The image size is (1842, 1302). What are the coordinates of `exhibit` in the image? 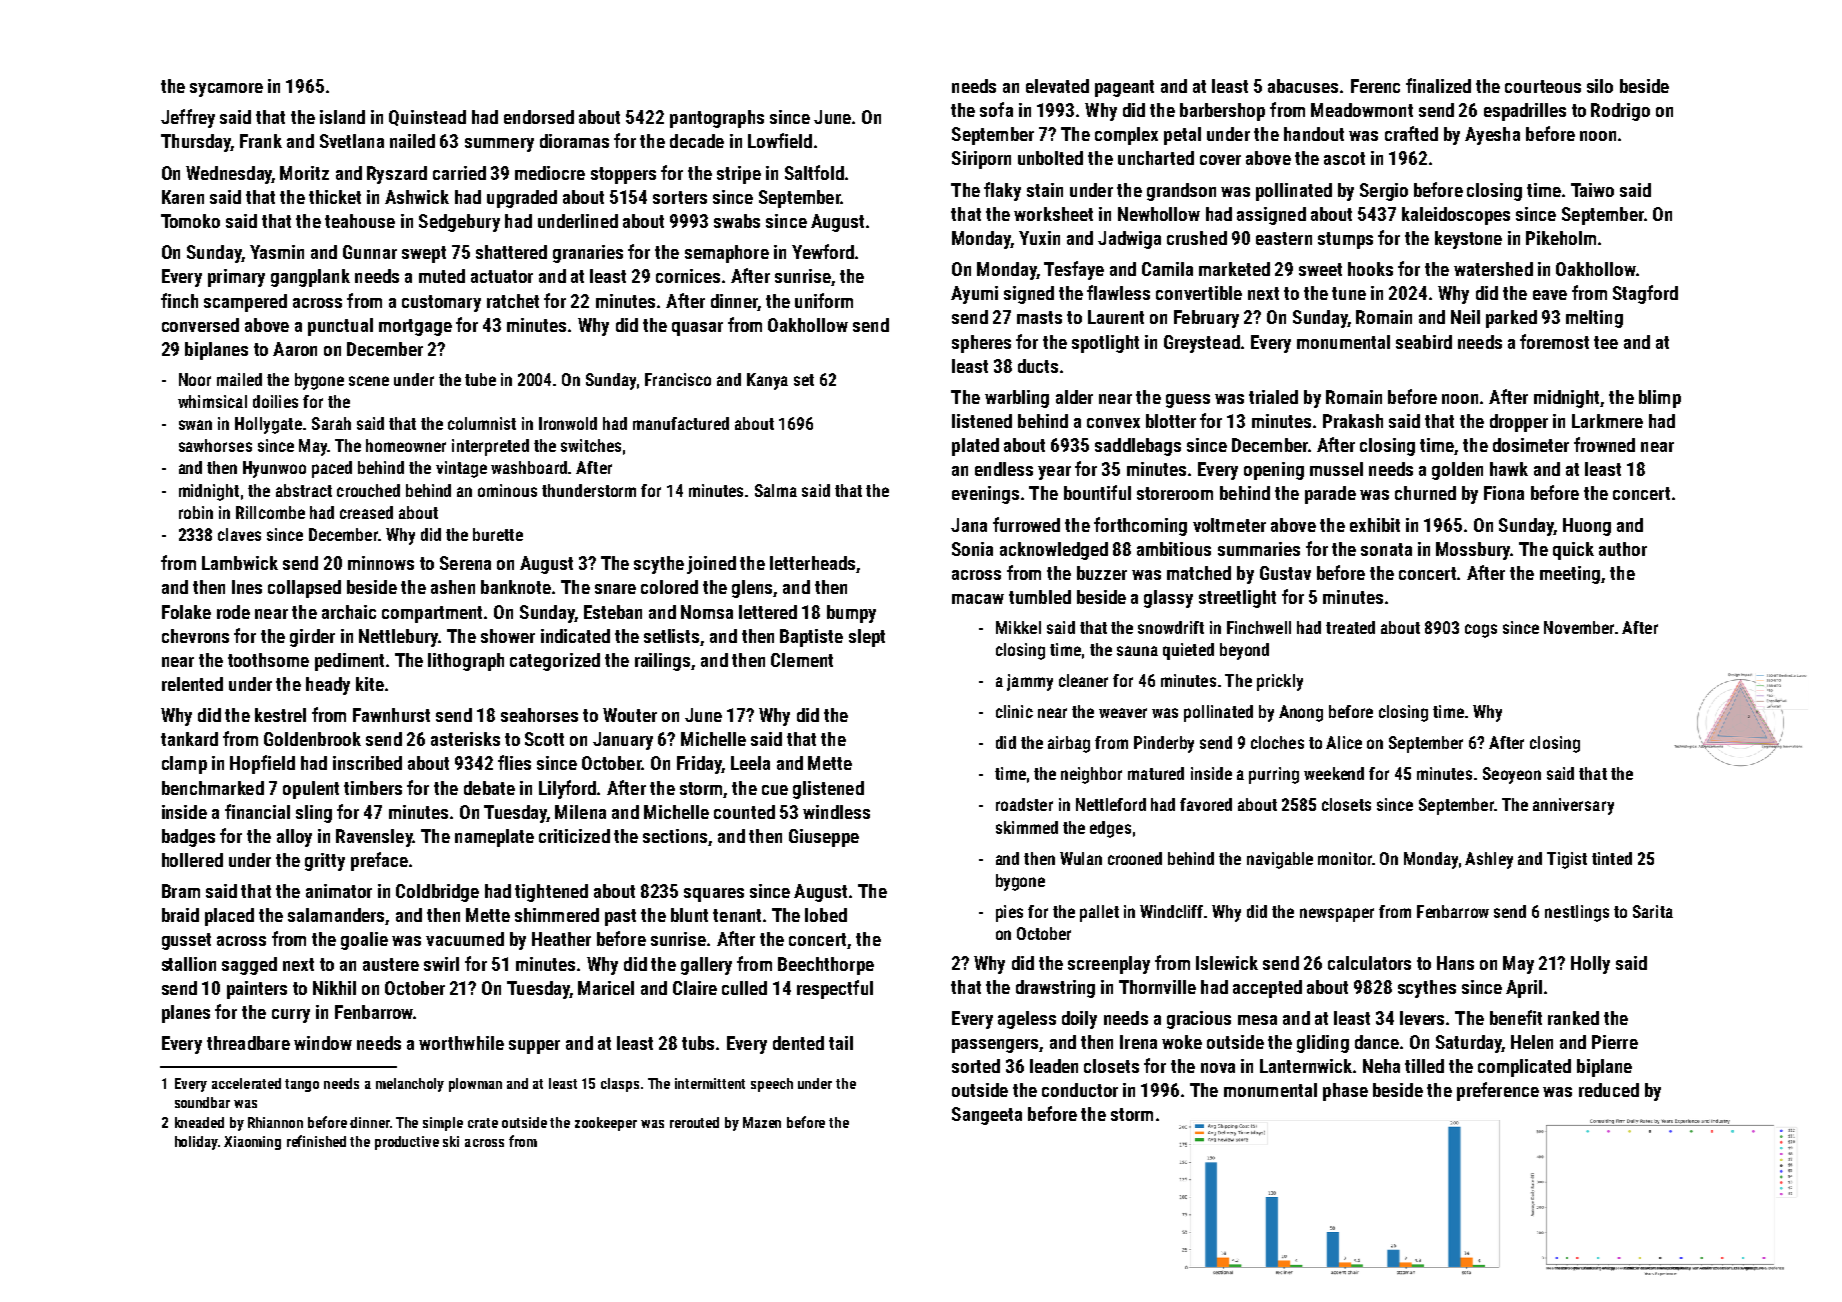 It's located at (1375, 525).
